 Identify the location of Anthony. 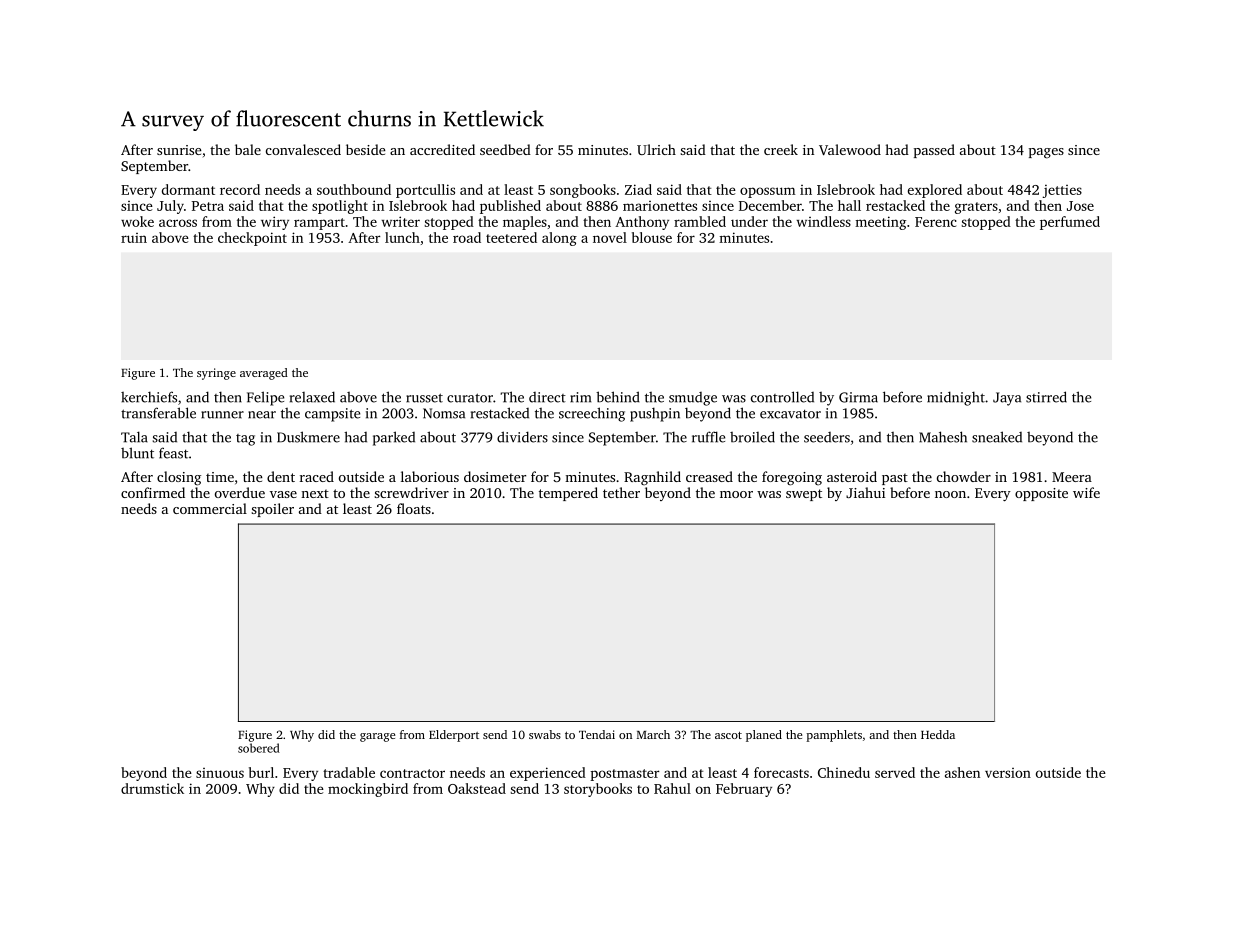
(642, 223).
